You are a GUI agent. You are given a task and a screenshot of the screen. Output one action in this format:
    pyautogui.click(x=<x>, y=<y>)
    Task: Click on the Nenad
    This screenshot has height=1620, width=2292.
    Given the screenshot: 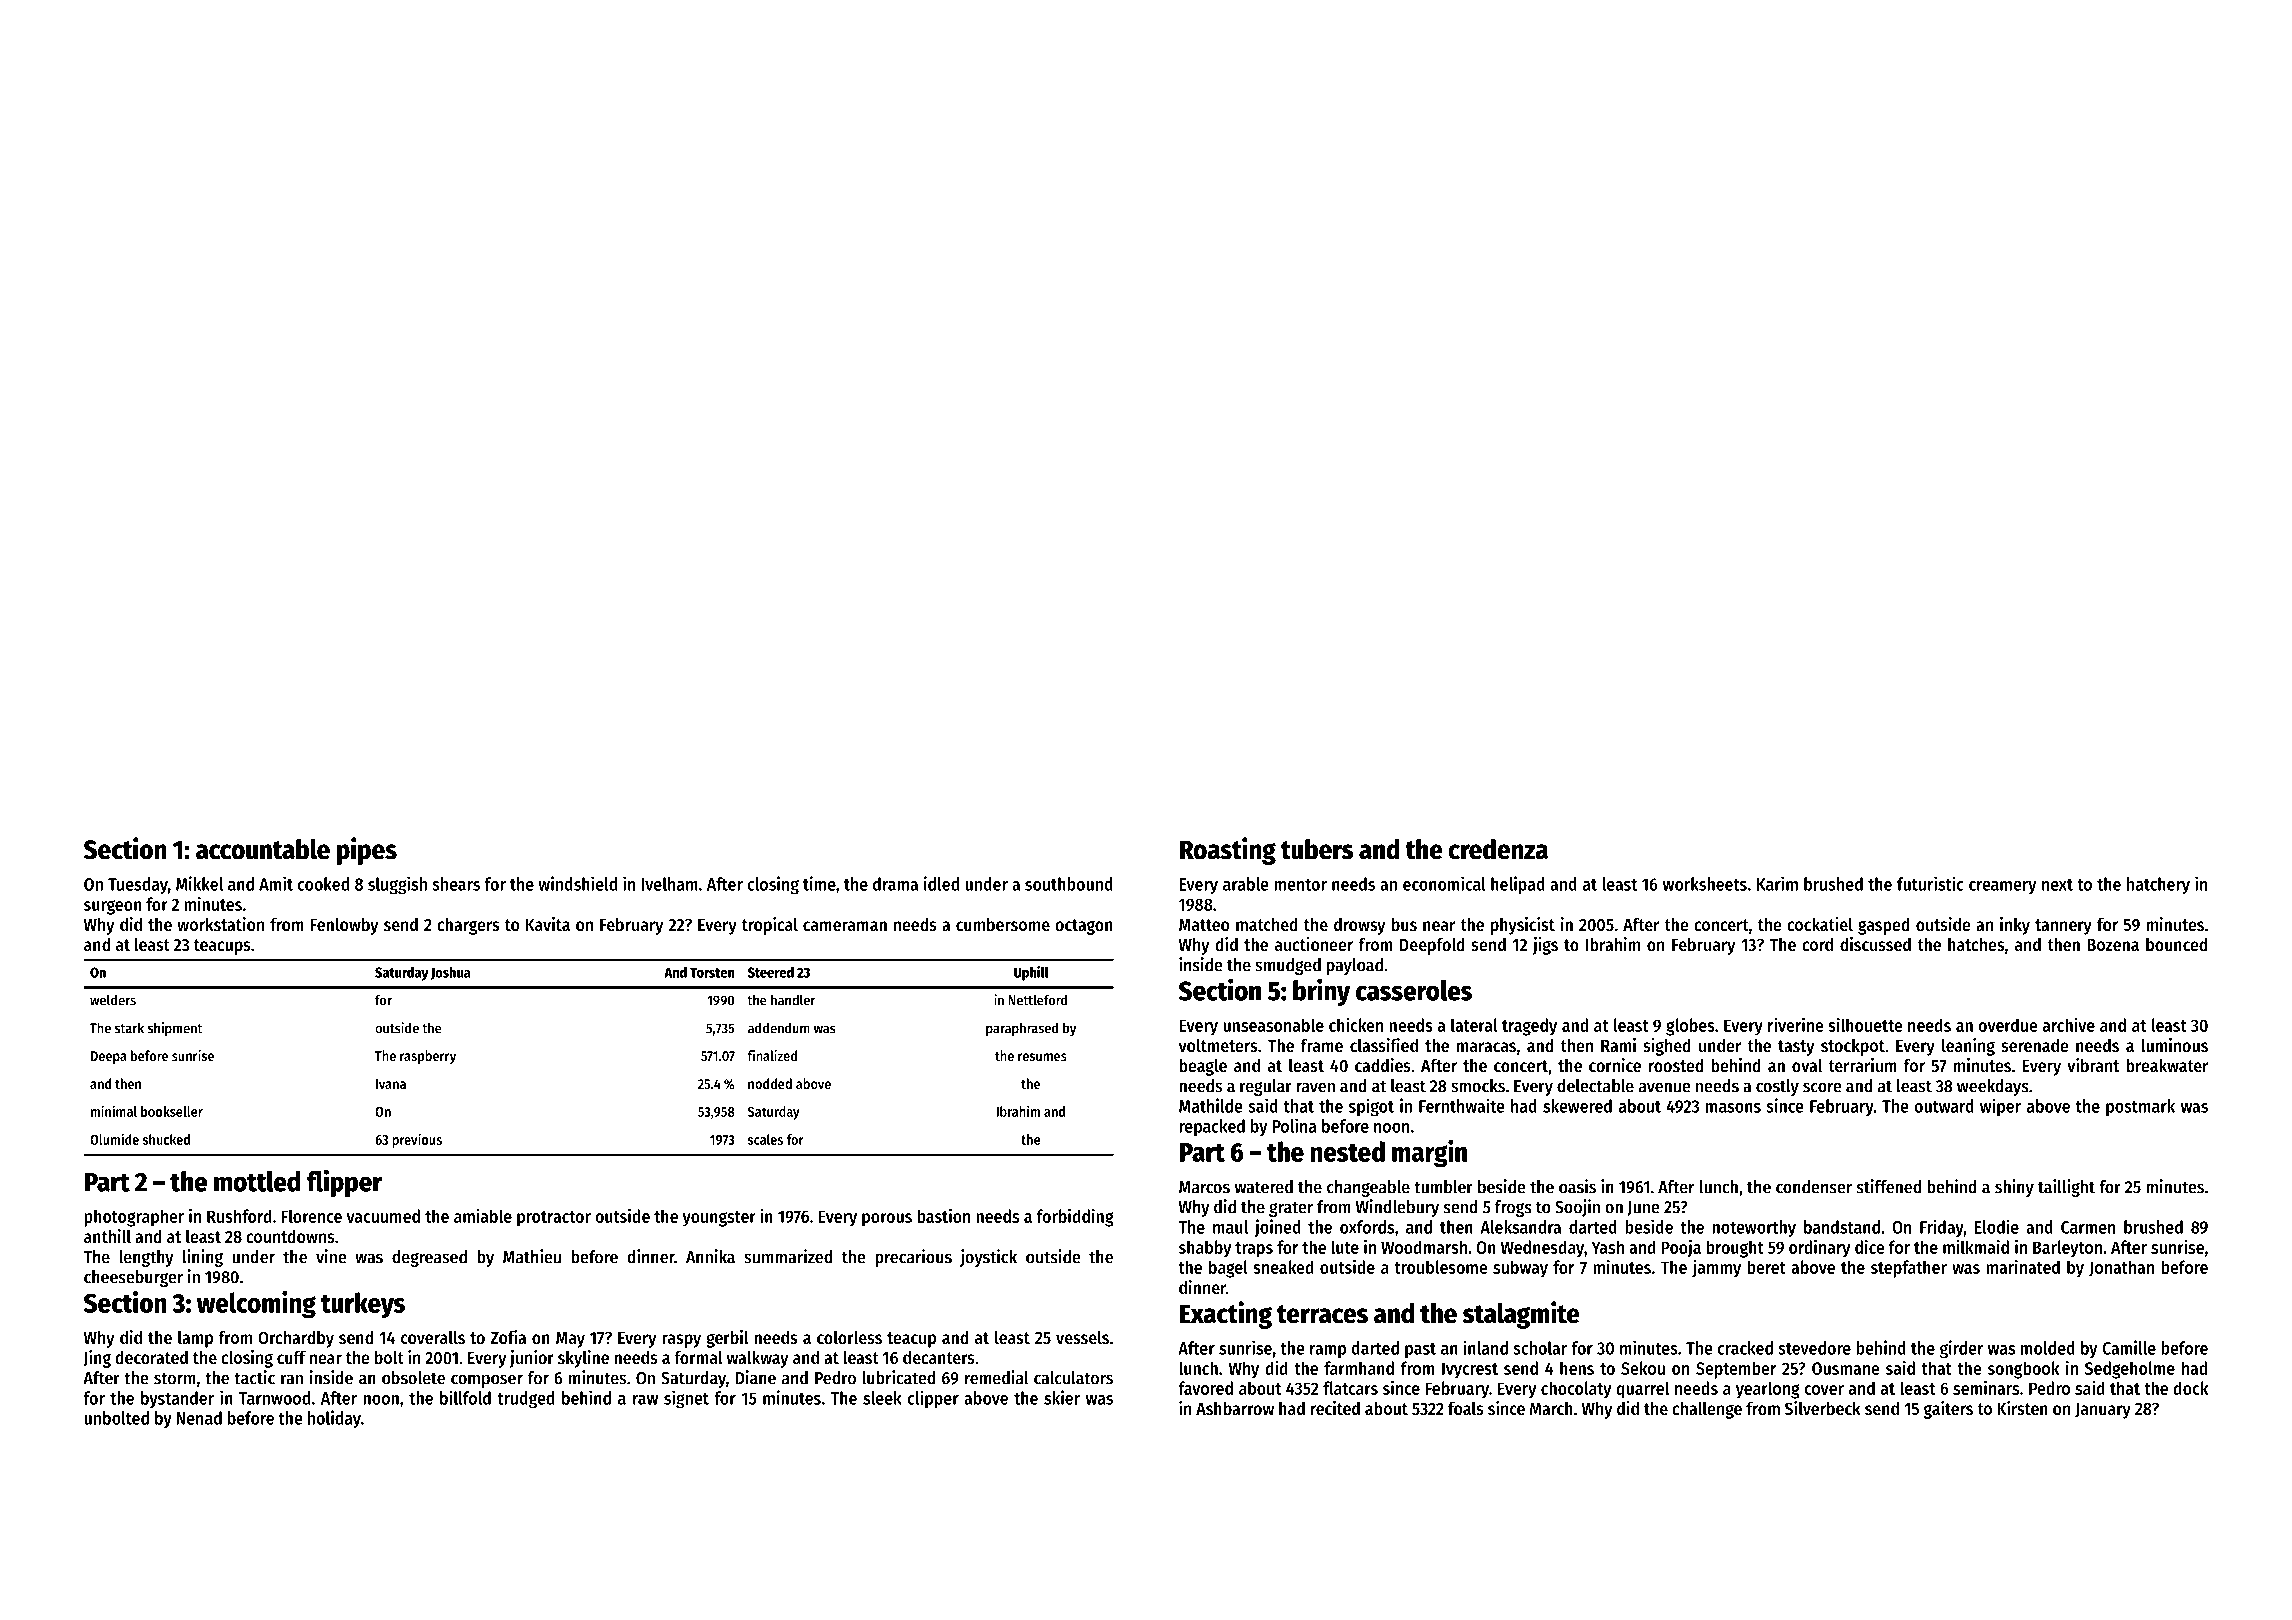 What is the action you would take?
    pyautogui.click(x=199, y=1418)
